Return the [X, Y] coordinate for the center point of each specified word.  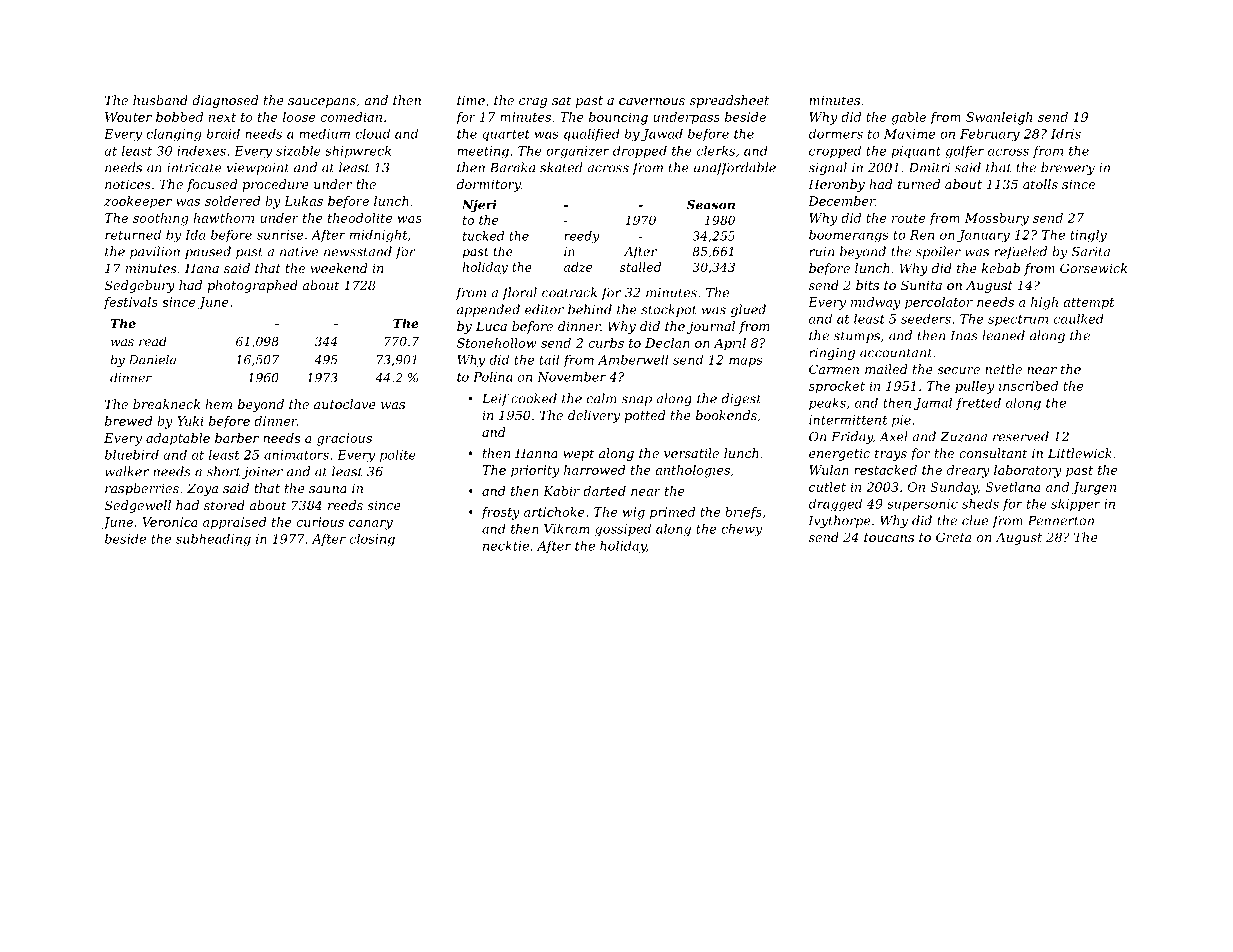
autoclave [345, 404]
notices [128, 184]
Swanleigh [999, 118]
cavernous [652, 101]
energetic [839, 455]
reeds [345, 505]
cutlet [827, 487]
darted [604, 491]
